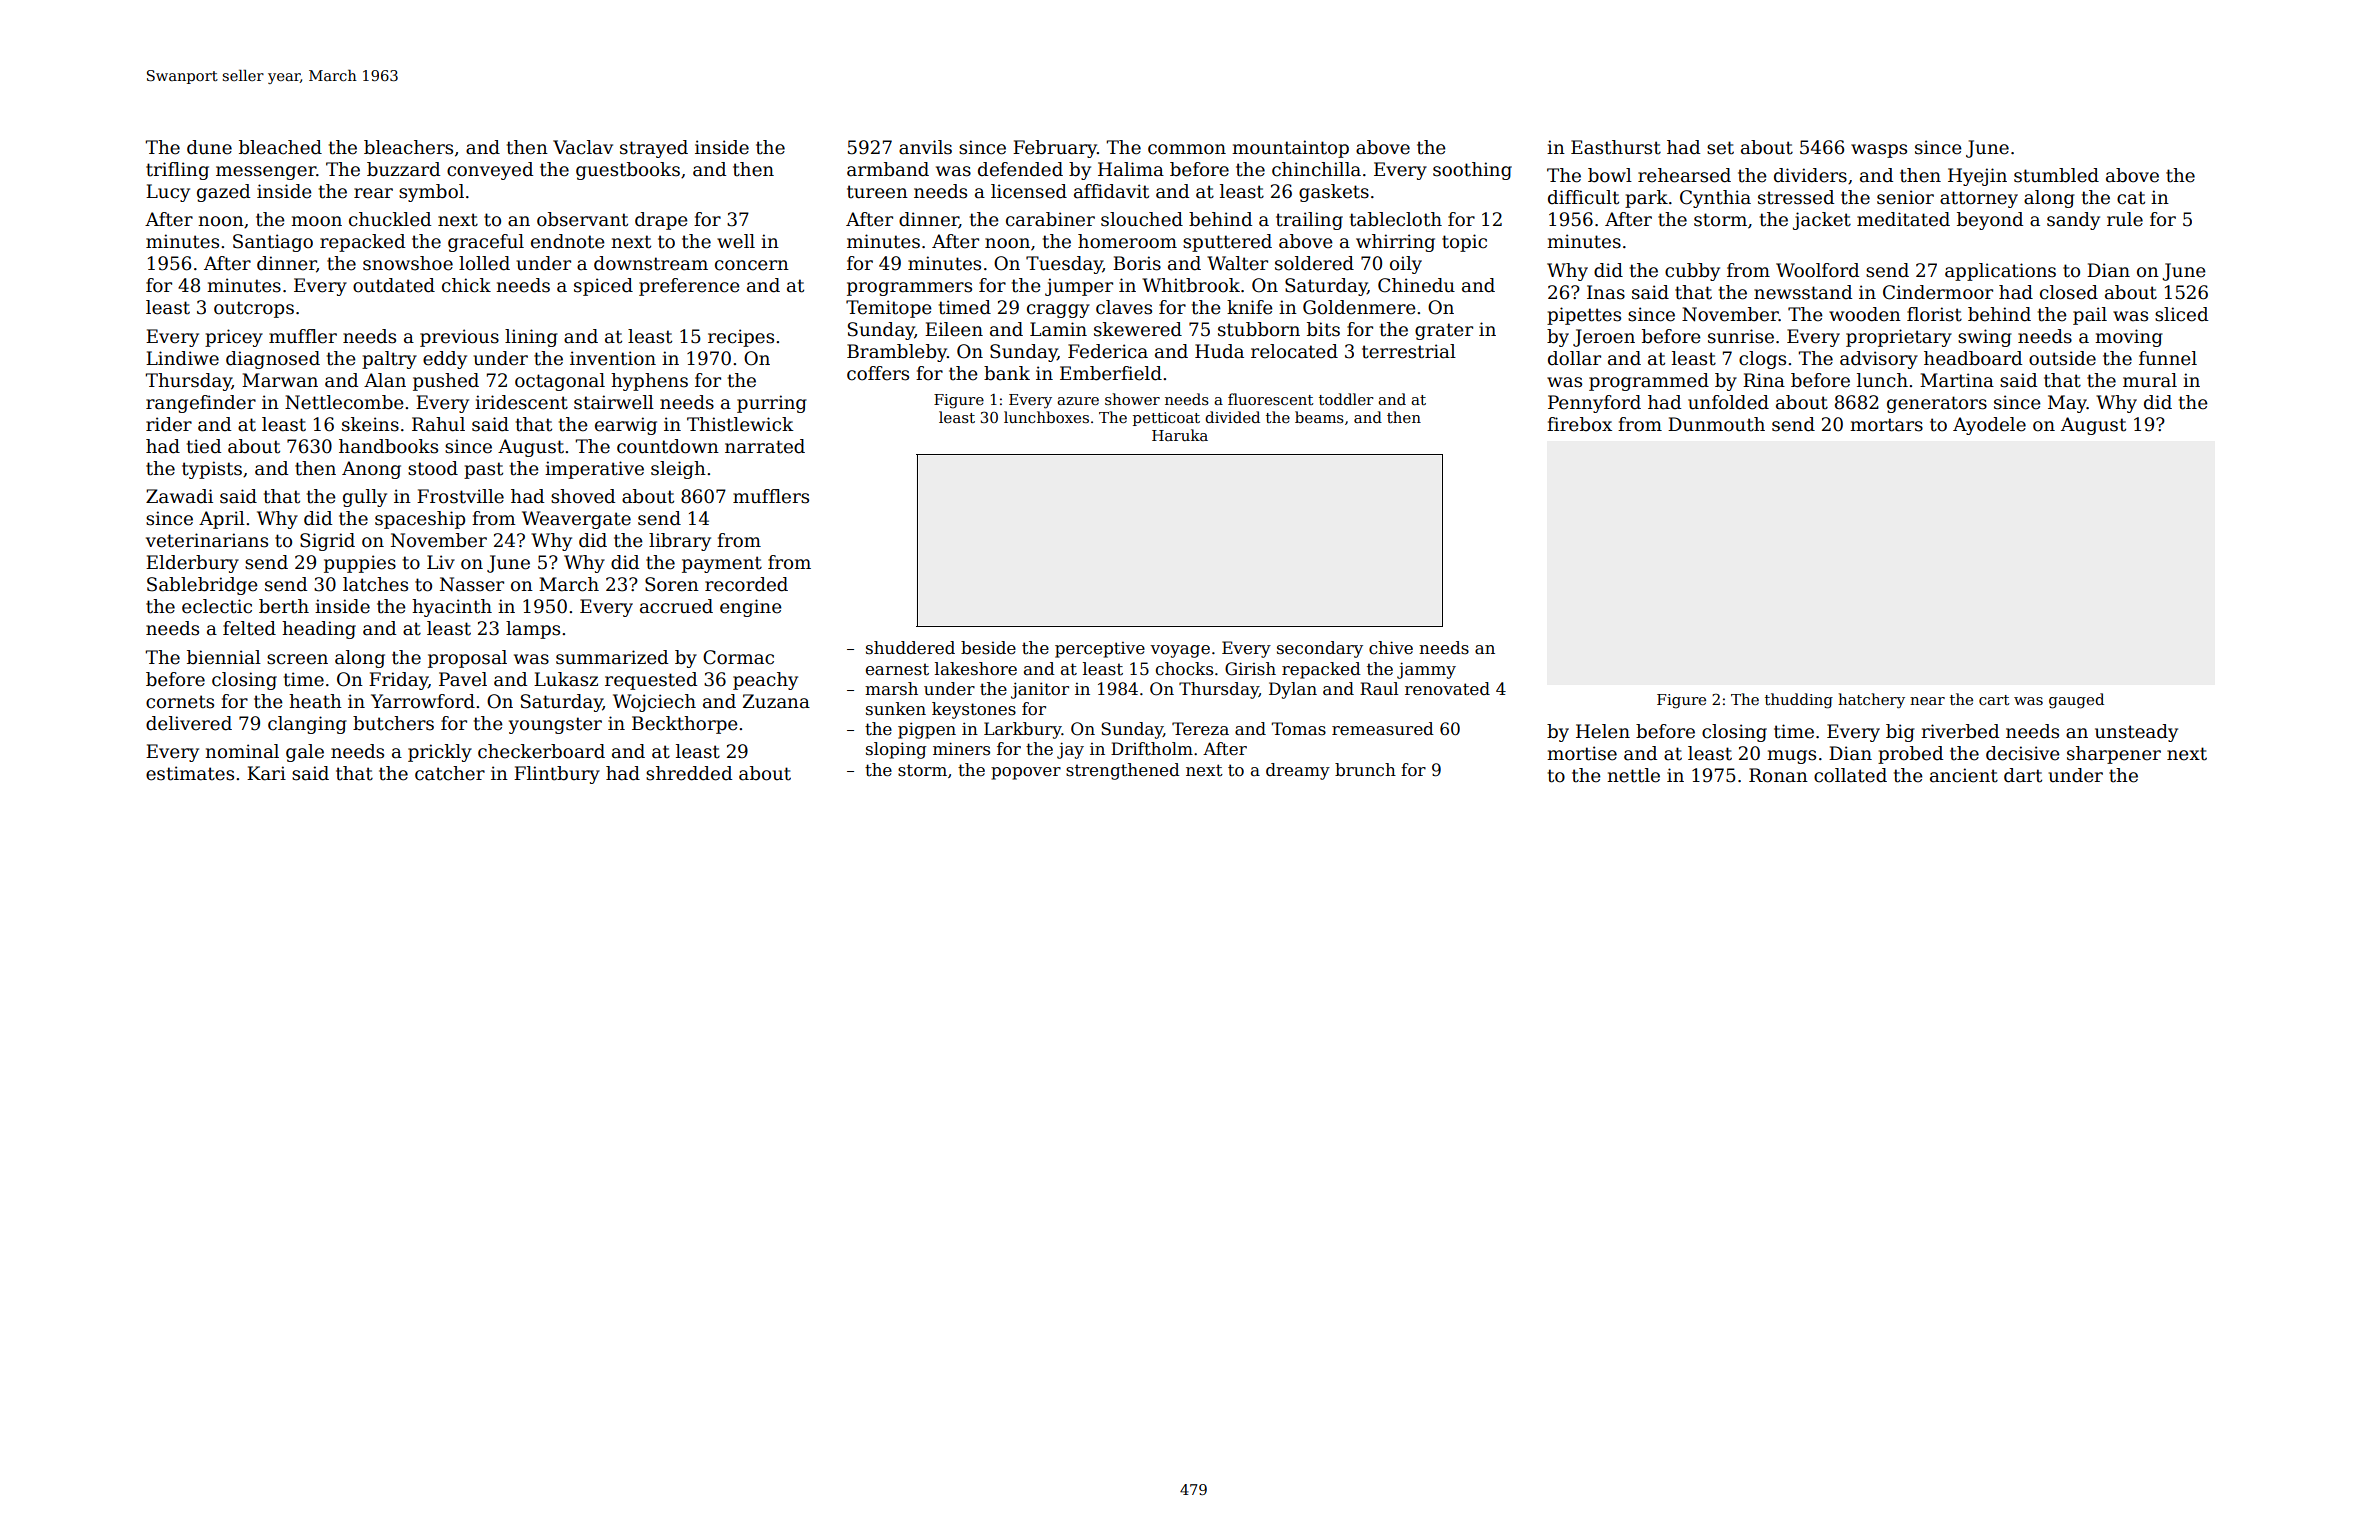  Describe the element at coordinates (888, 169) in the screenshot. I see `armband` at that location.
